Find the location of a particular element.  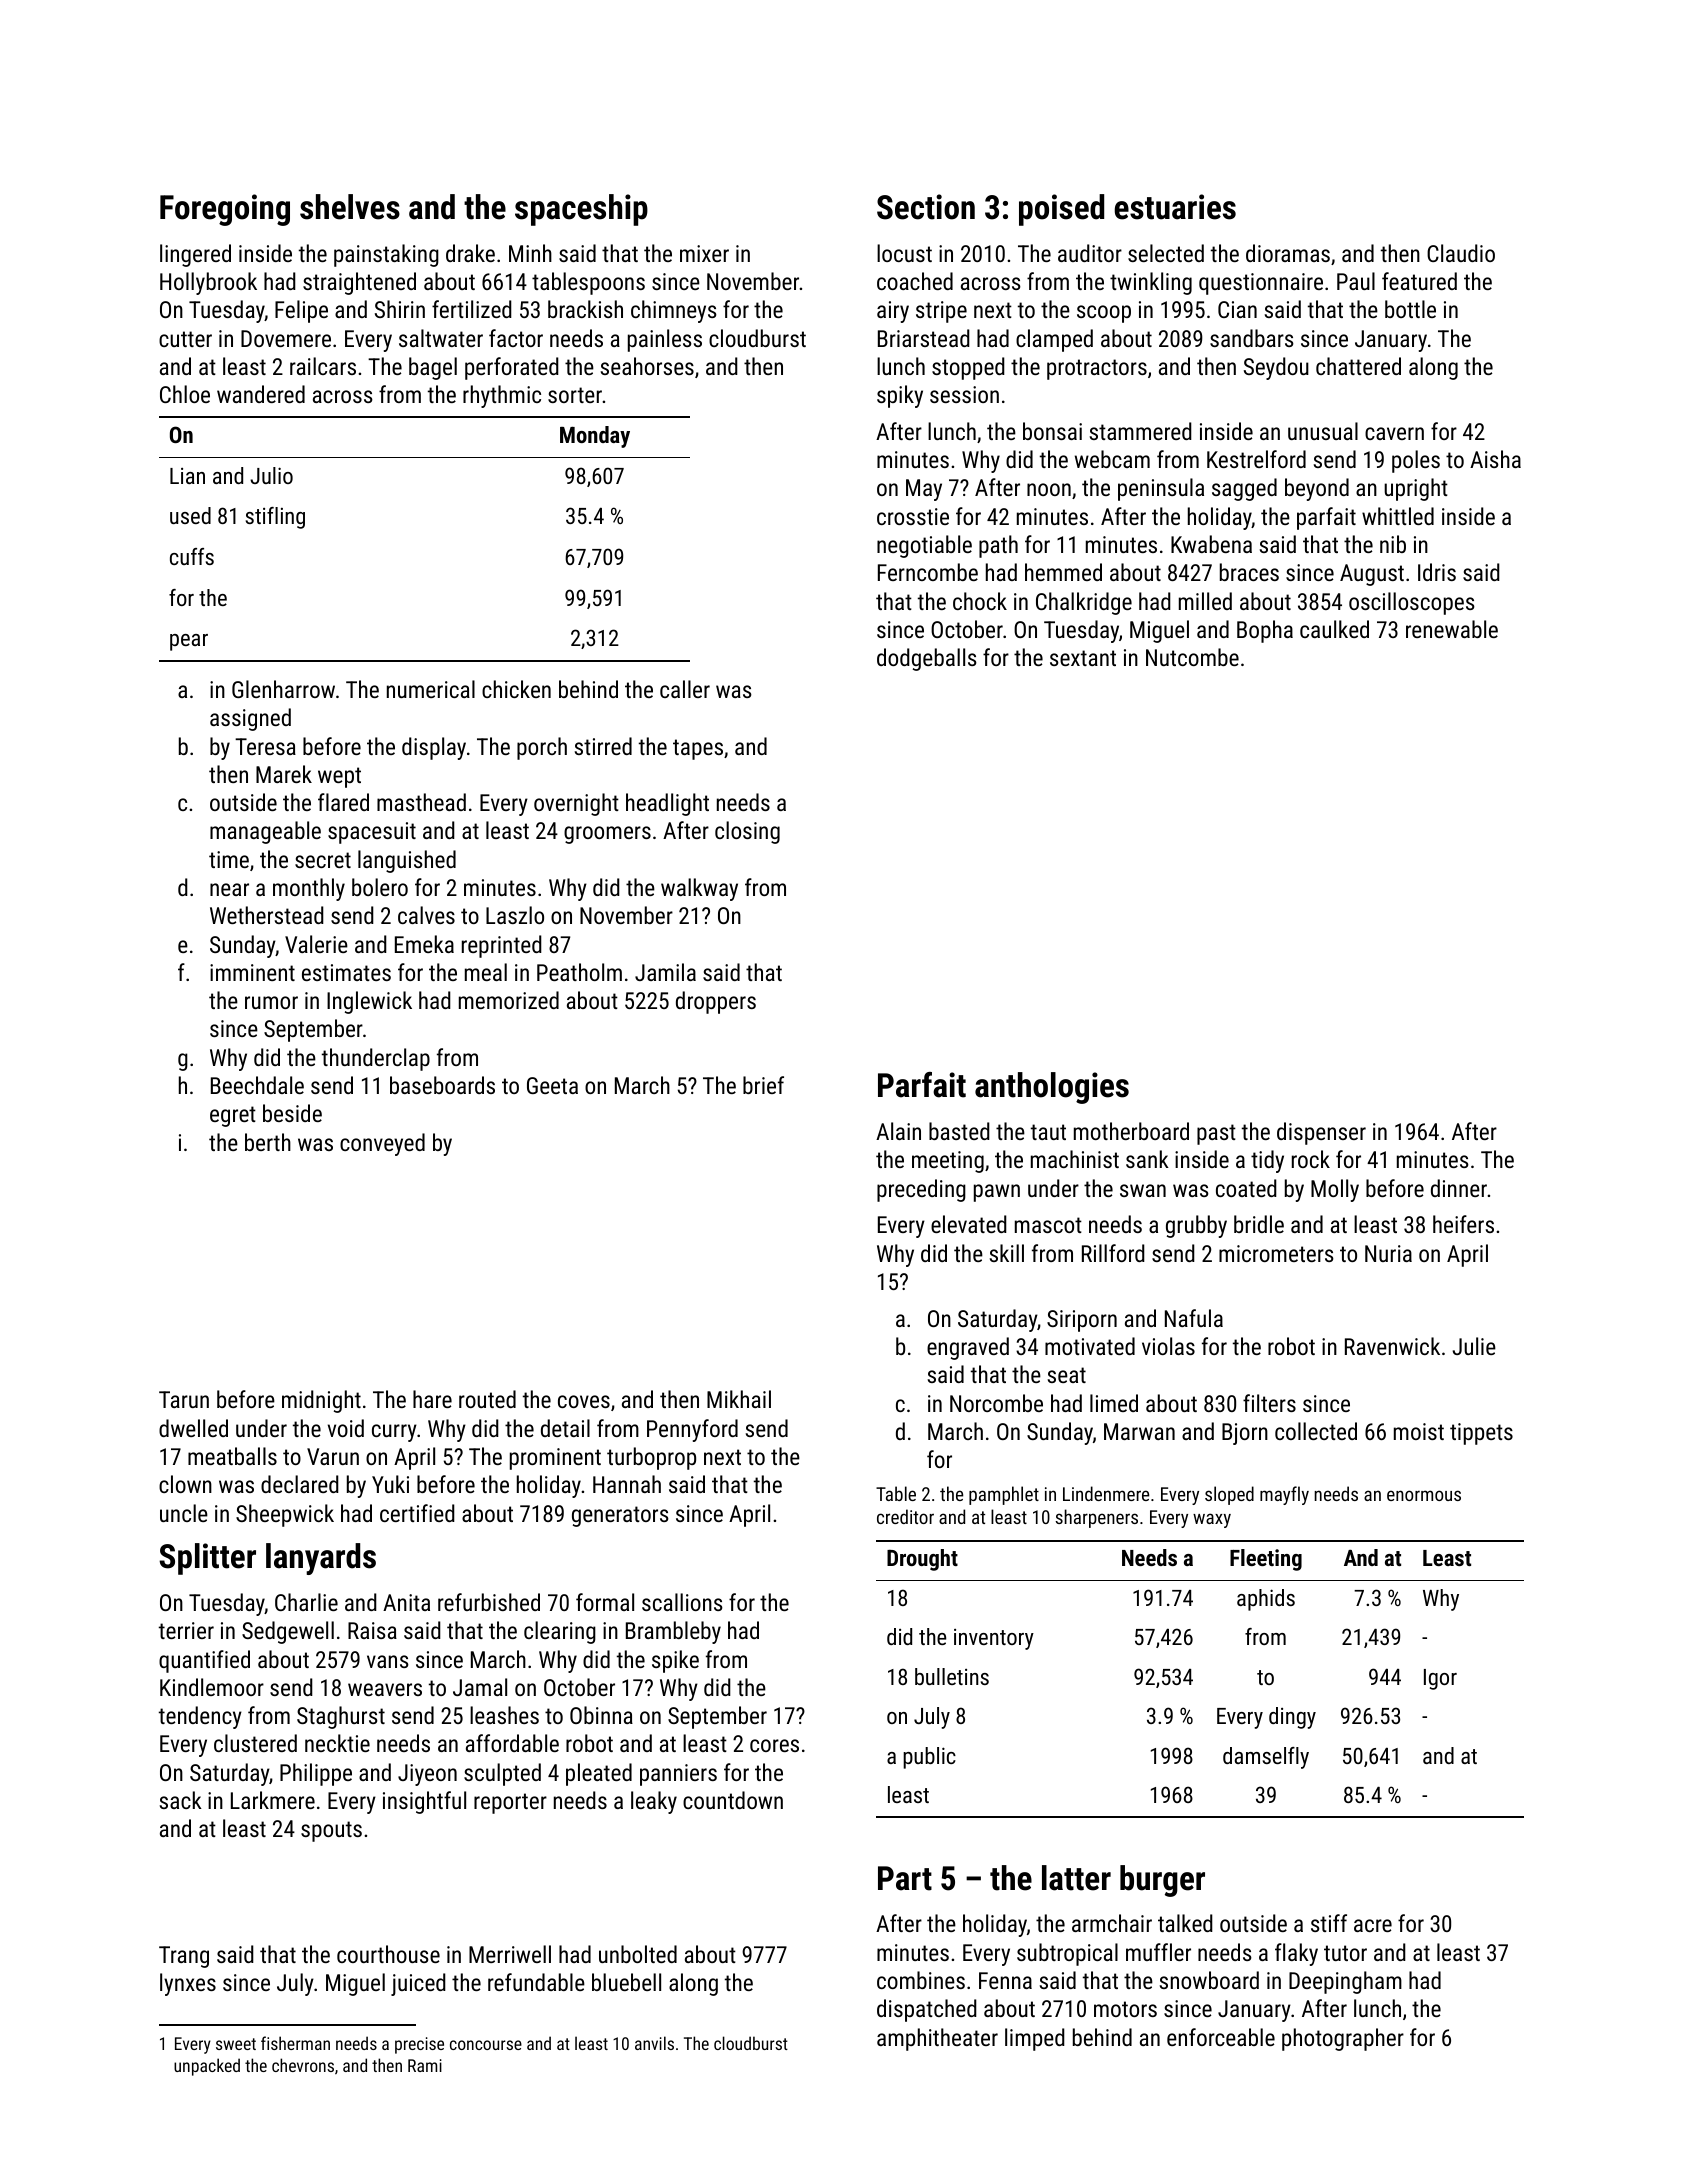

Aisha is located at coordinates (1495, 459).
